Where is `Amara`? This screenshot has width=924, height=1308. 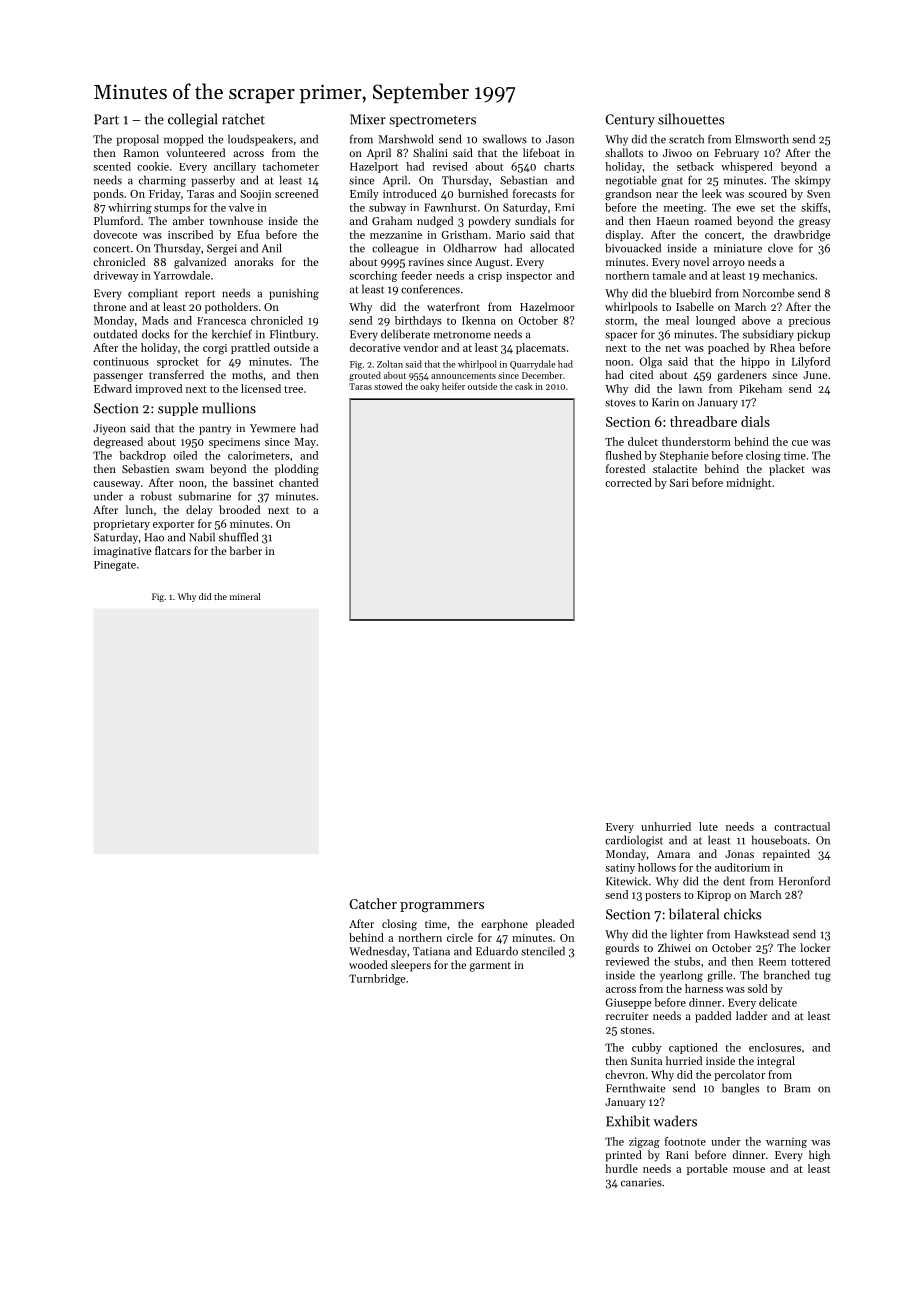
Amara is located at coordinates (673, 854).
